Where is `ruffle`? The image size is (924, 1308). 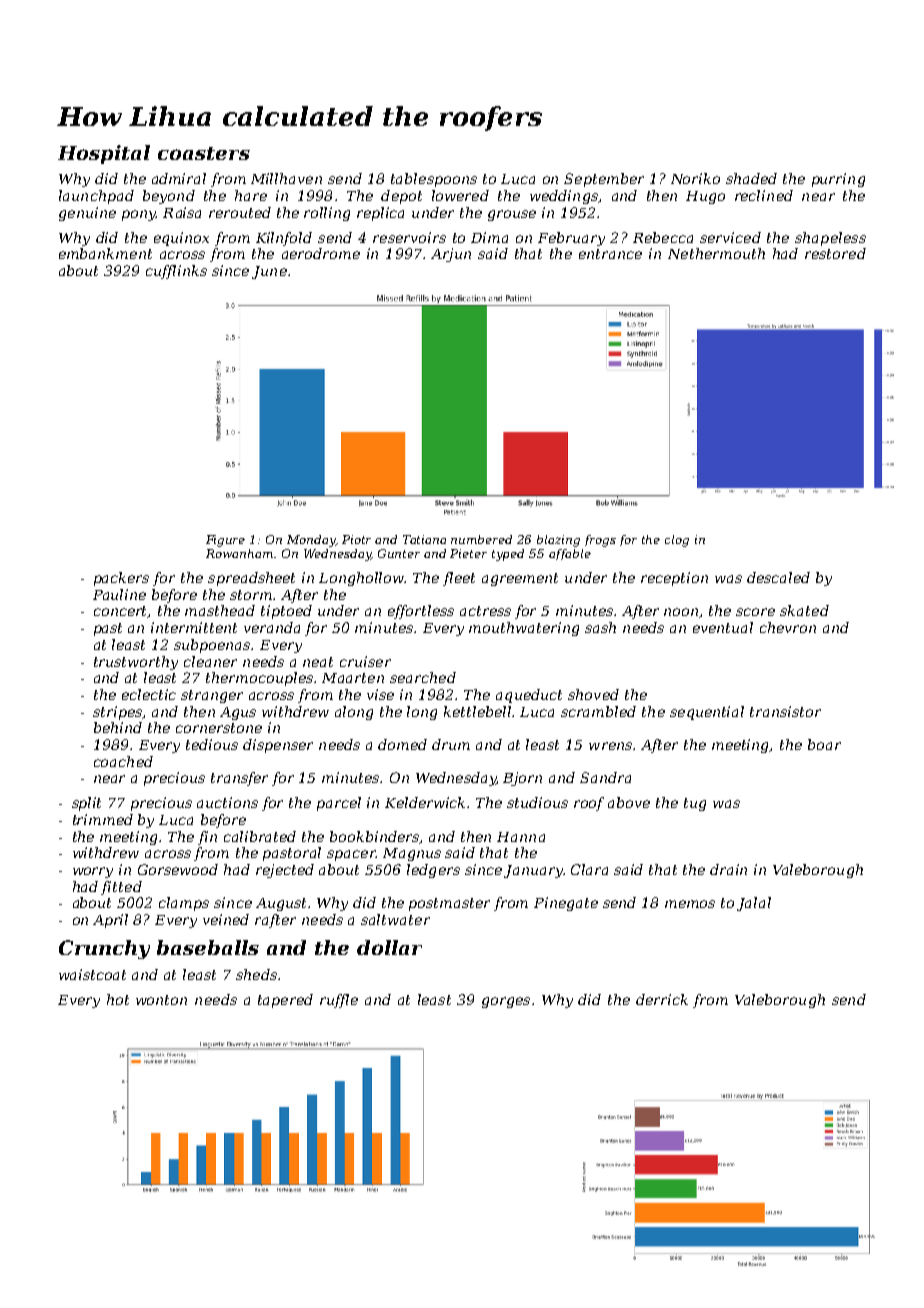 ruffle is located at coordinates (339, 1001).
